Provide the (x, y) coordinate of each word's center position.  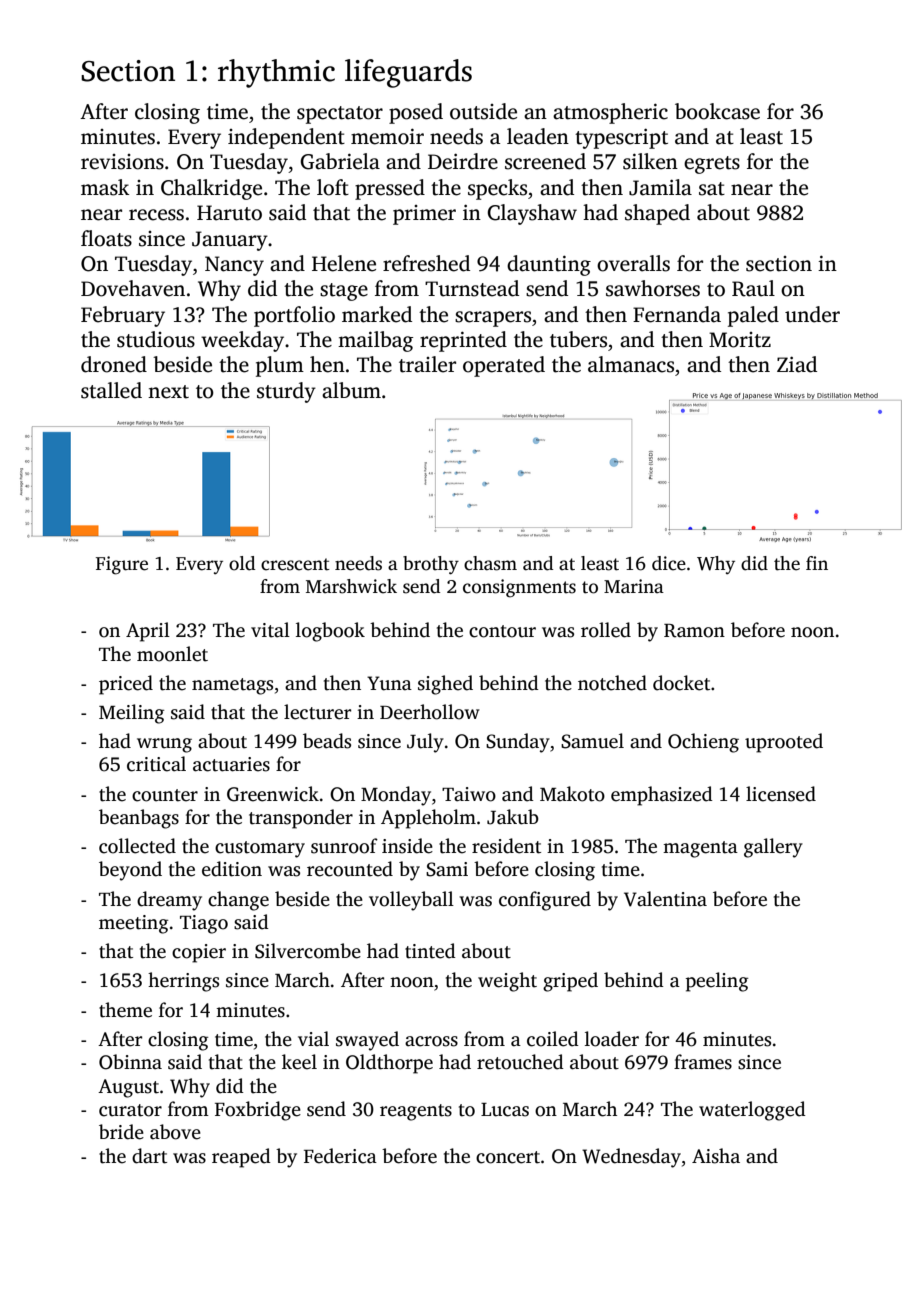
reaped (241, 1158)
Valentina (665, 899)
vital (270, 630)
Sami (447, 869)
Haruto (229, 213)
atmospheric (610, 113)
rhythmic (276, 73)
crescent (295, 564)
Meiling (131, 714)
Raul (753, 288)
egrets (712, 165)
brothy (431, 565)
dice (669, 563)
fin (817, 563)
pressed (390, 189)
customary (260, 849)
